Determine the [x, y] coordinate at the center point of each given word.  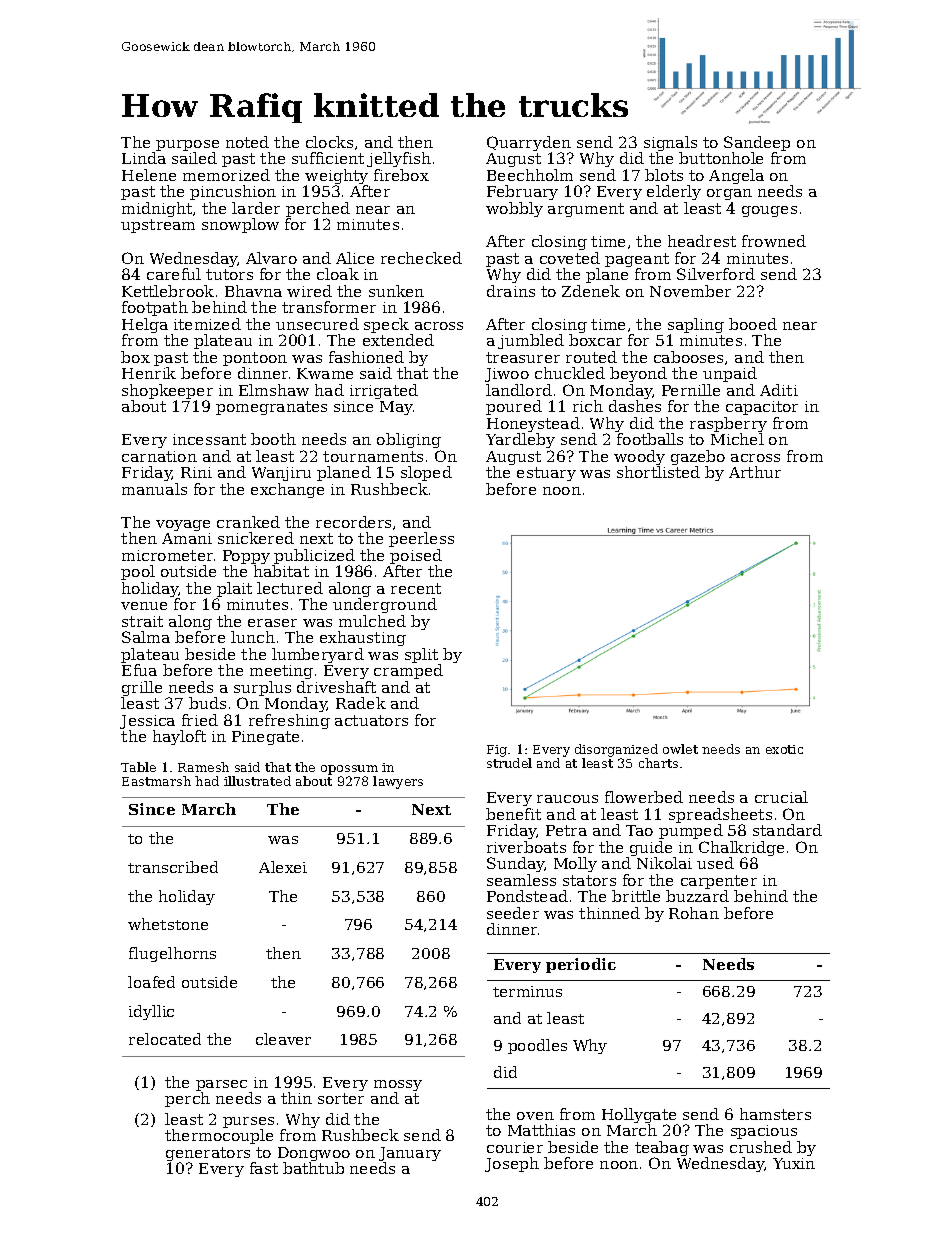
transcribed [173, 867]
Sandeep [757, 143]
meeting [281, 672]
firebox [401, 175]
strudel [509, 763]
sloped [426, 473]
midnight [157, 209]
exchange [287, 490]
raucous [567, 799]
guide [651, 848]
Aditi [779, 390]
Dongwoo [314, 1154]
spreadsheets [720, 815]
